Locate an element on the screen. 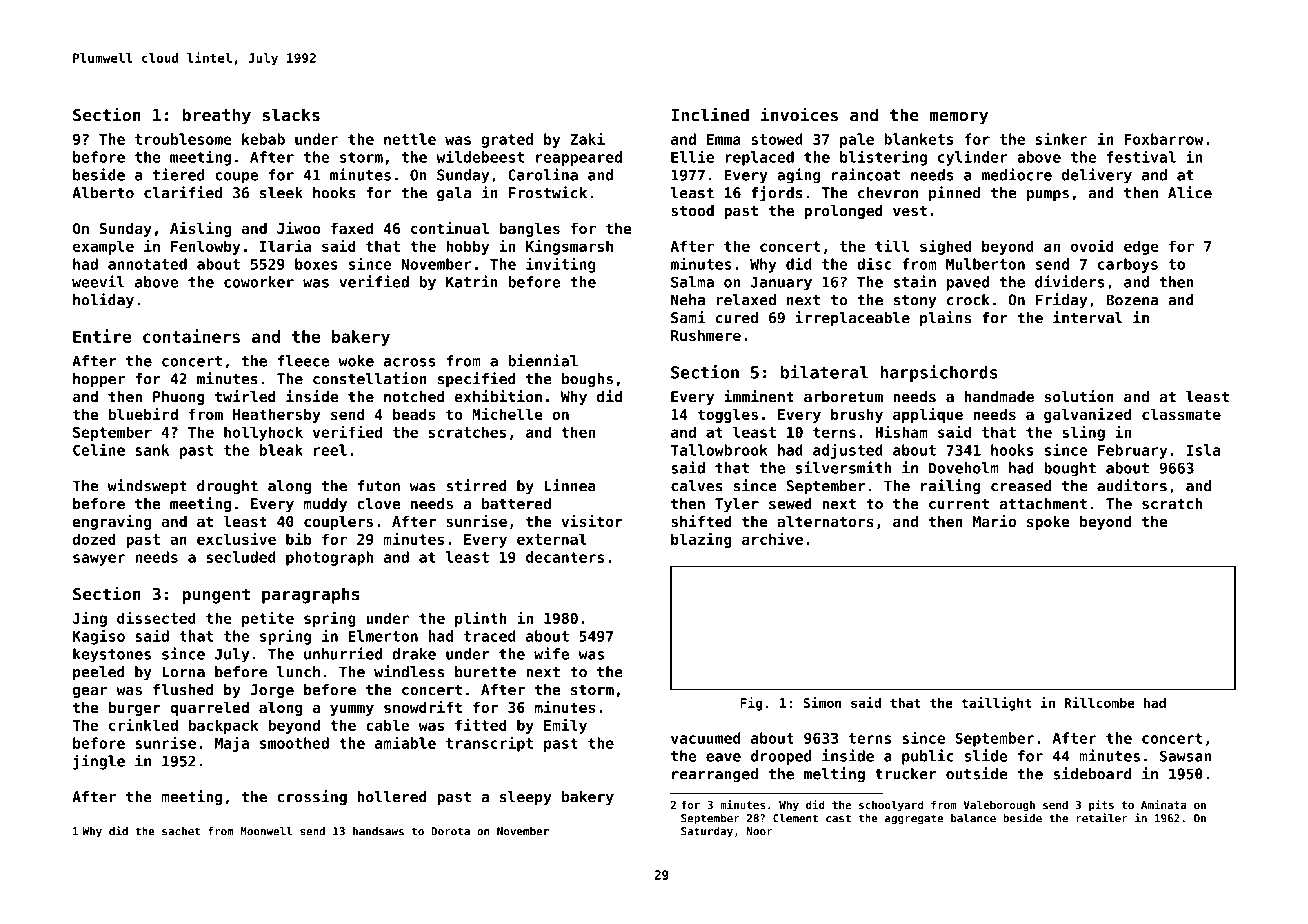 The image size is (1308, 924). coworker is located at coordinates (259, 282).
